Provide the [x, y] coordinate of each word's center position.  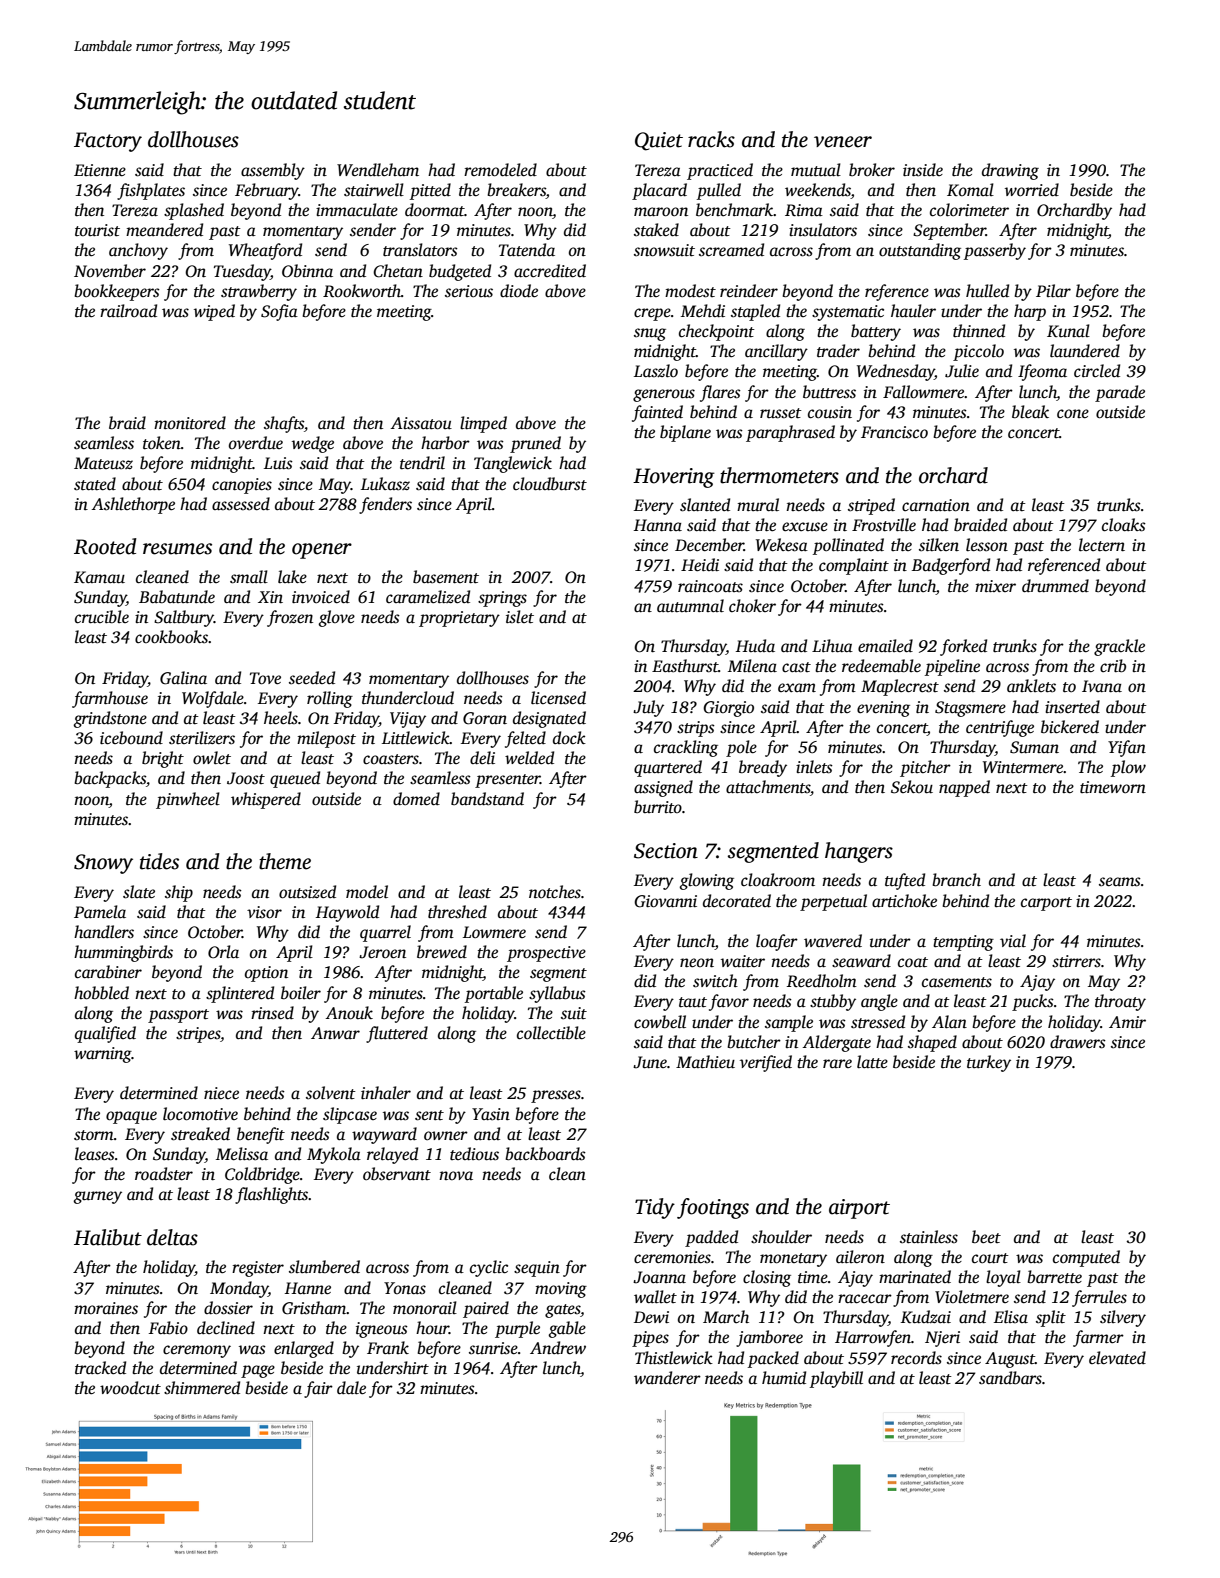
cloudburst [550, 484]
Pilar [1053, 290]
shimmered [202, 1388]
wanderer [667, 1377]
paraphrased [790, 433]
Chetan [398, 271]
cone [1073, 414]
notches [555, 892]
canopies [242, 486]
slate [139, 892]
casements [957, 982]
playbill [836, 1379]
